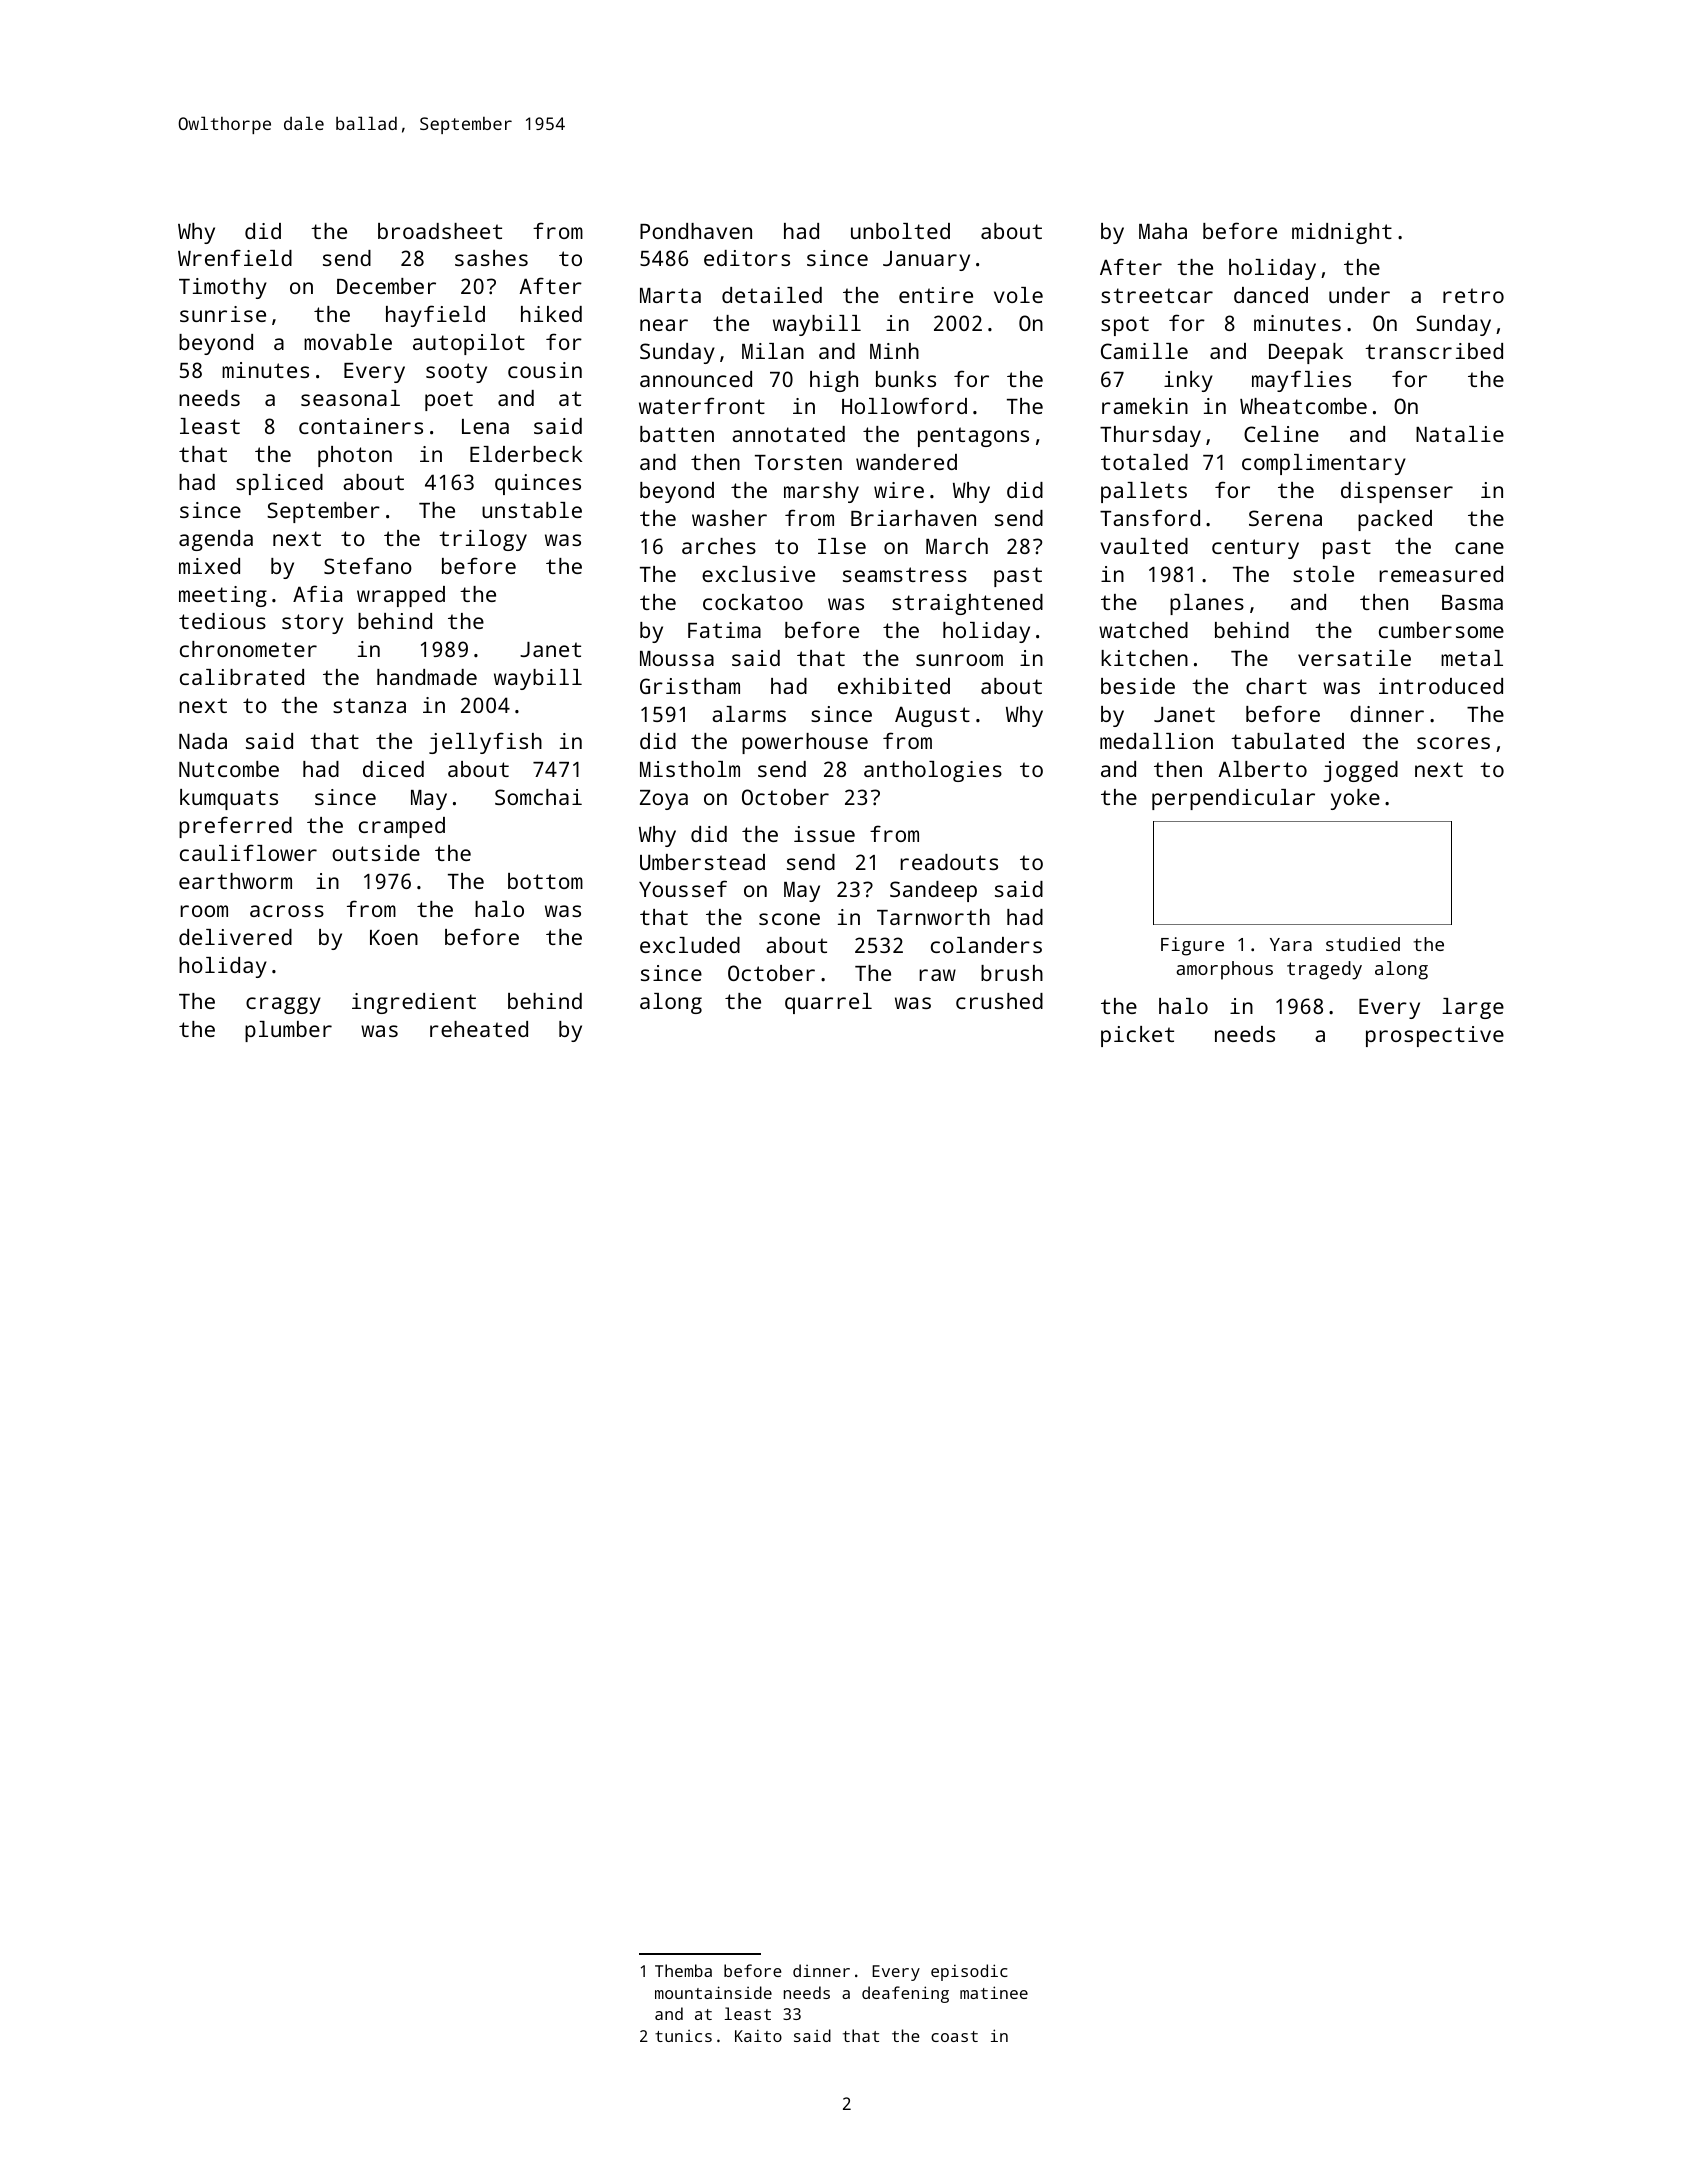 The height and width of the image is (2178, 1683). I want to click on quarrel, so click(828, 1003).
